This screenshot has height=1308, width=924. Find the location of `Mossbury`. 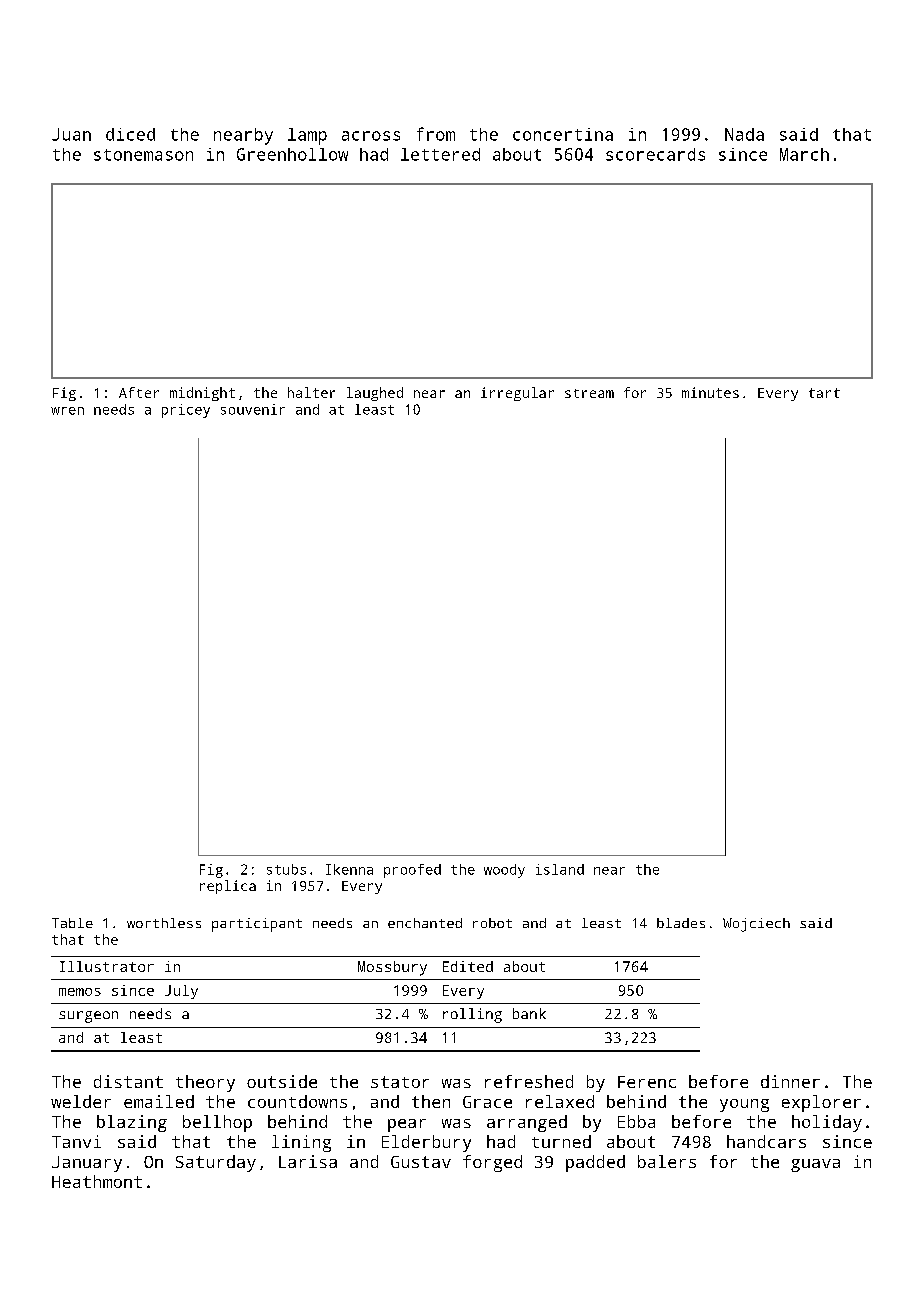

Mossbury is located at coordinates (392, 968).
